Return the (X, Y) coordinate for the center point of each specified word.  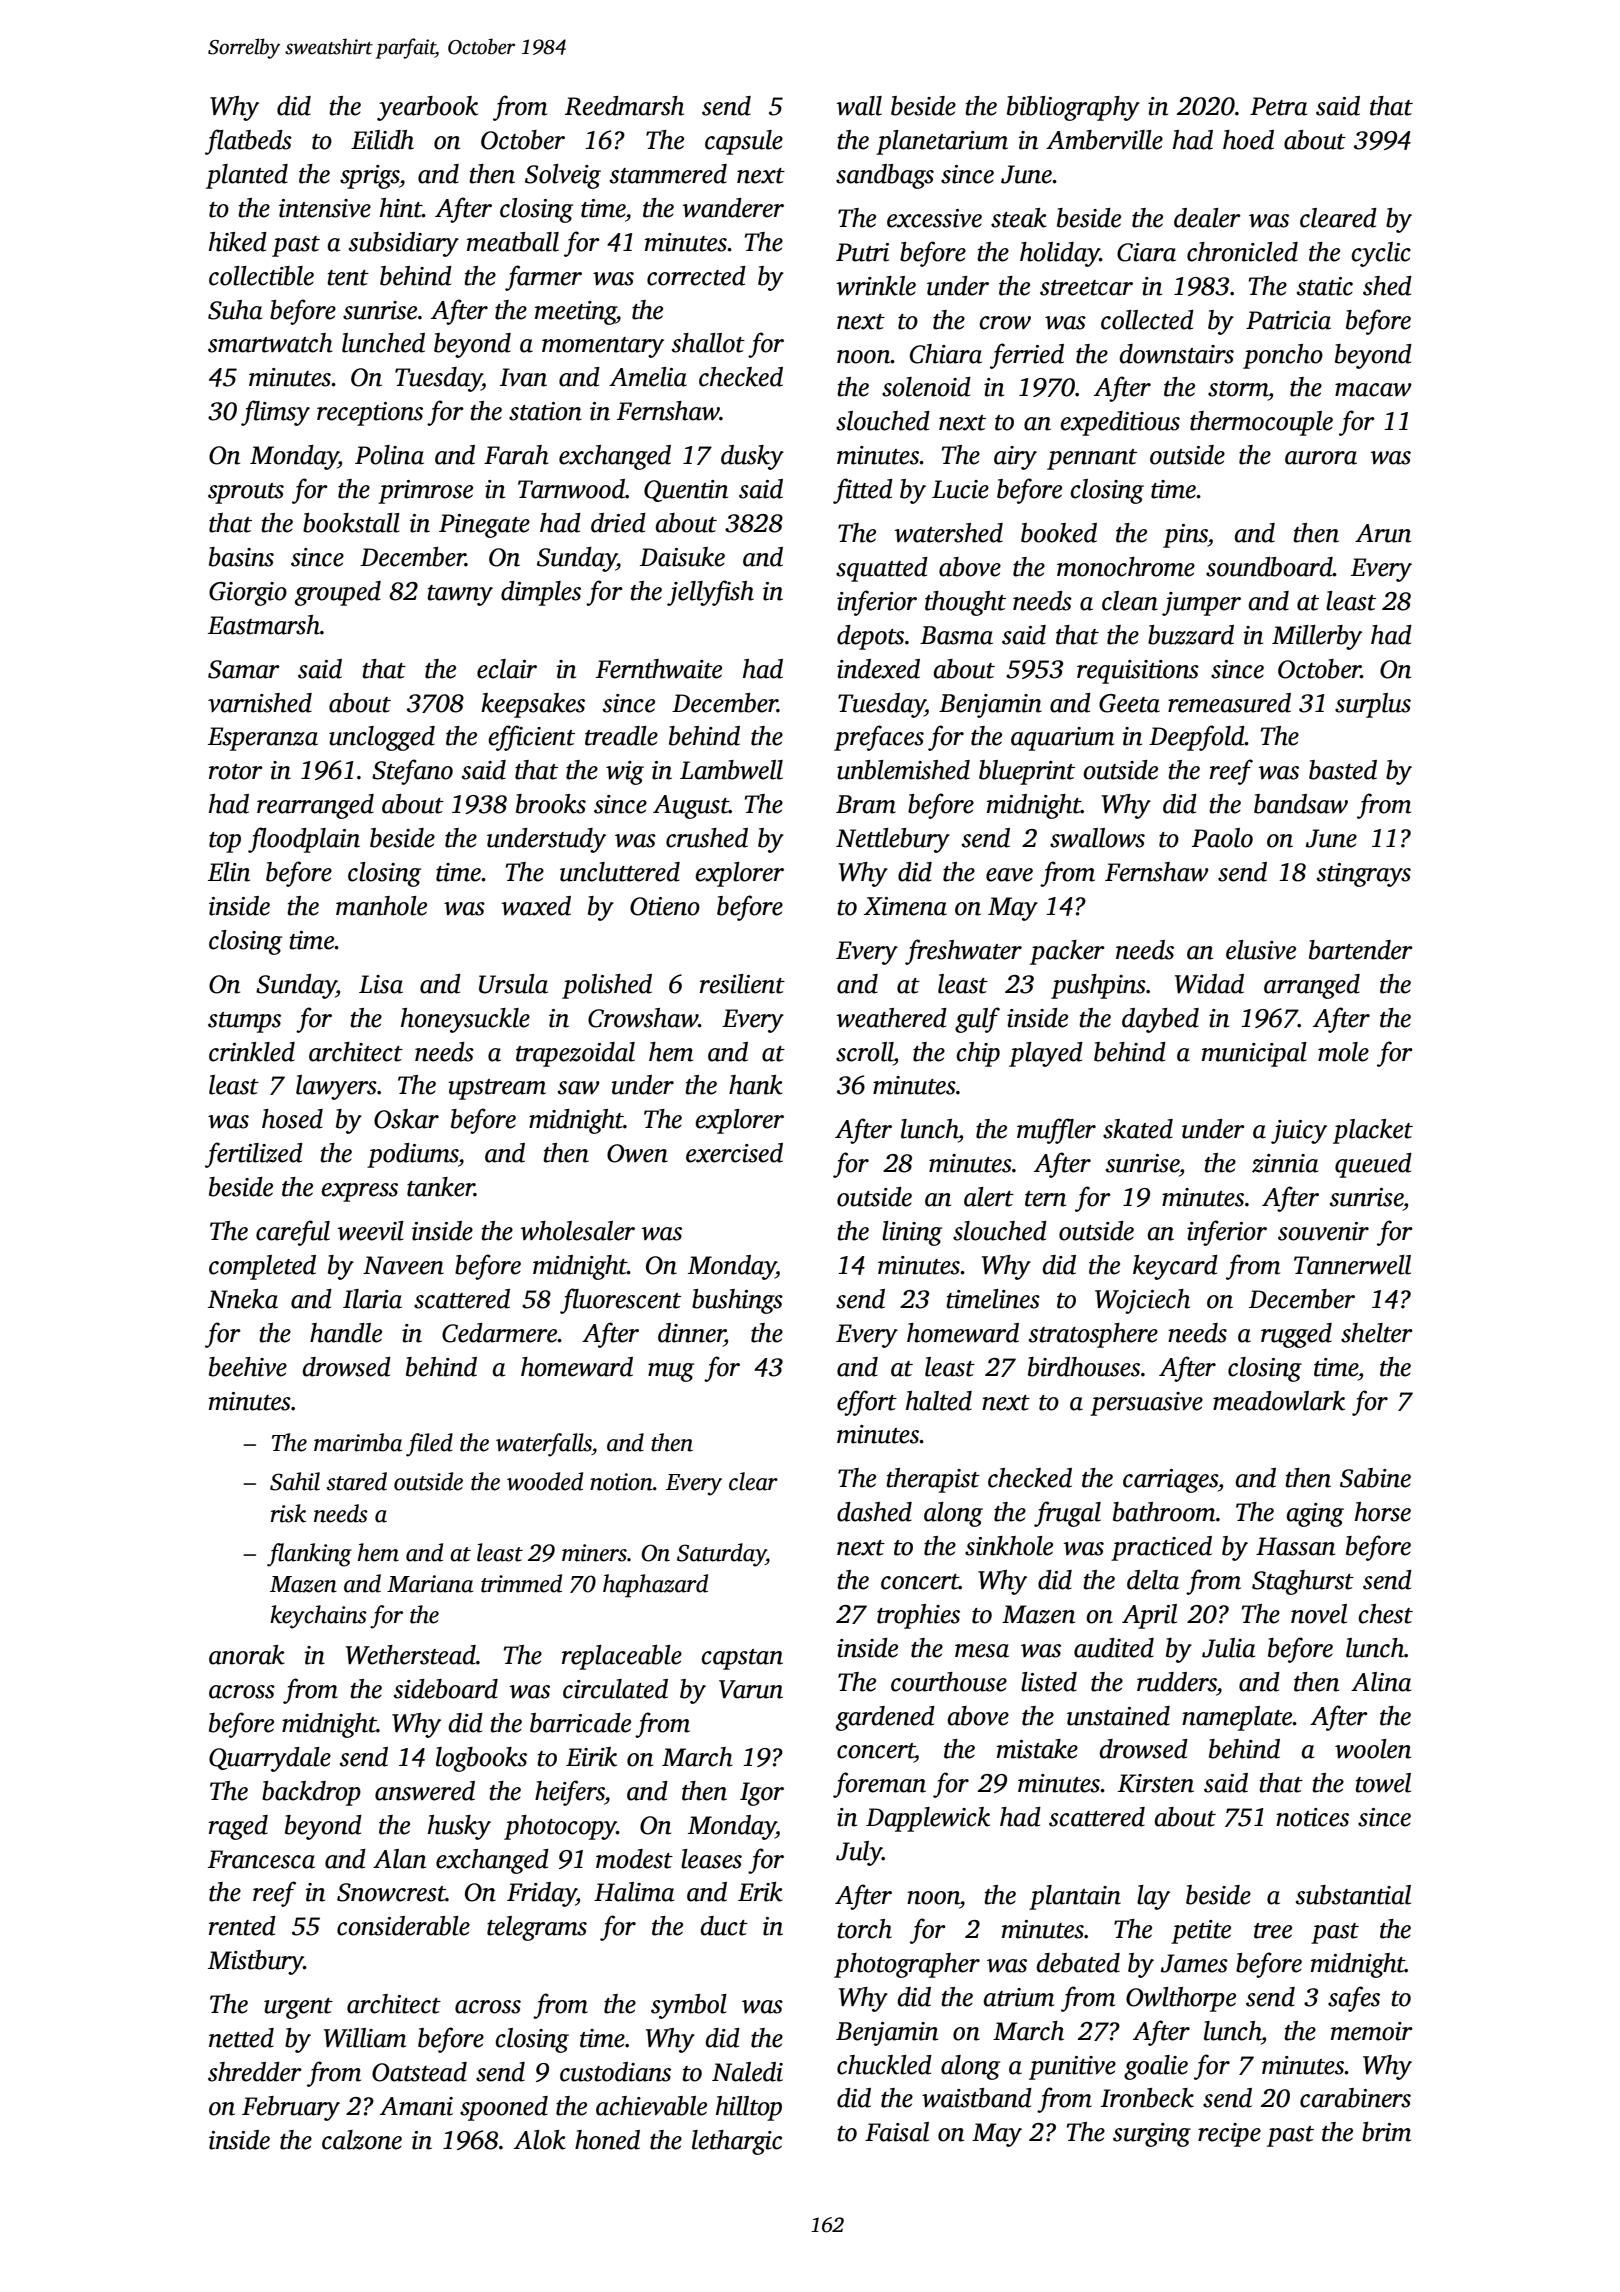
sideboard (446, 1689)
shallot (708, 343)
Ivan (523, 377)
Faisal (897, 2132)
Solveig (563, 176)
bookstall (351, 523)
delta (1153, 1580)
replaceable (622, 1657)
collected (1147, 320)
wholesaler (577, 1231)
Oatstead (419, 2072)
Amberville (1104, 140)
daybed (1160, 1020)
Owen (637, 1153)
